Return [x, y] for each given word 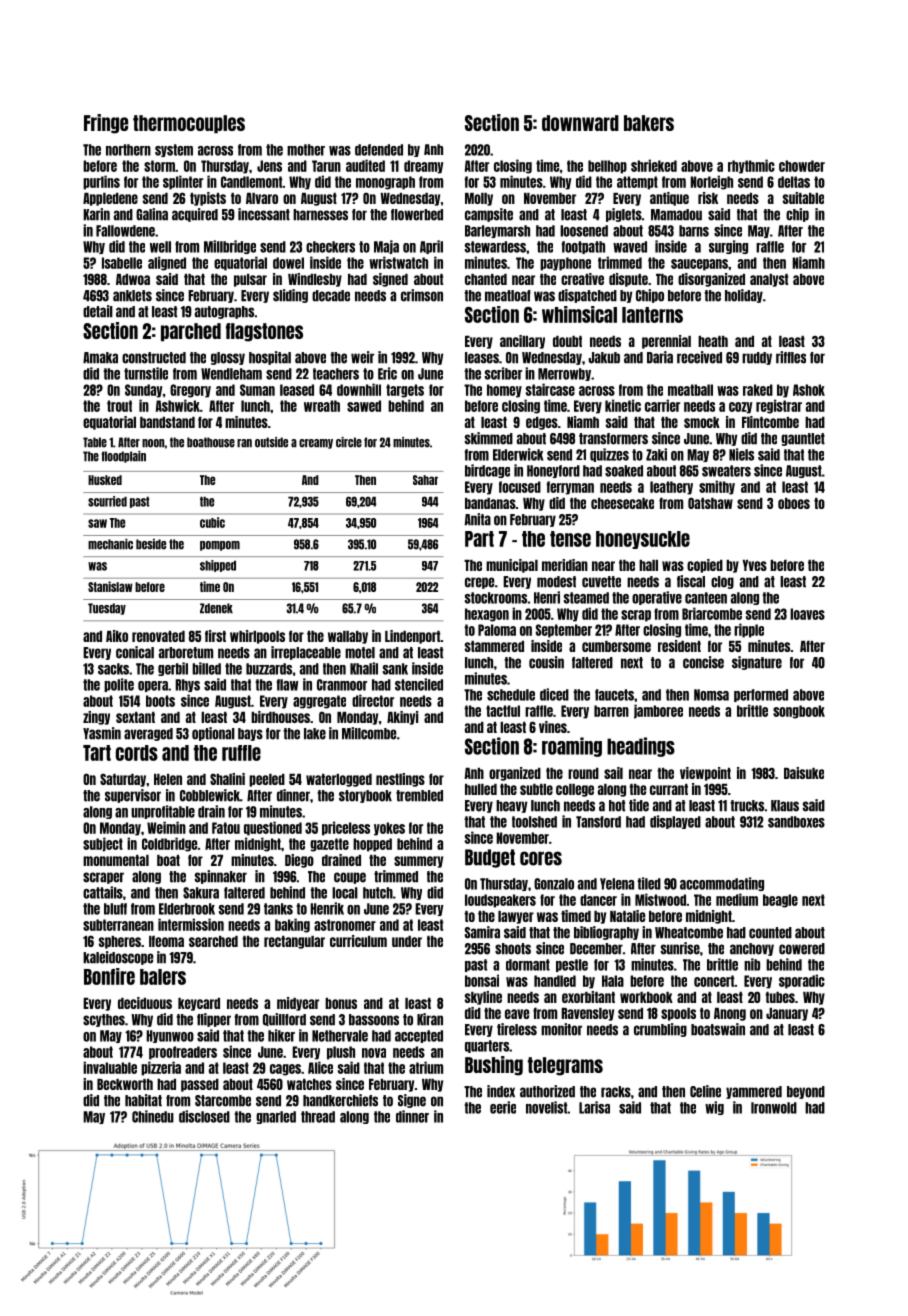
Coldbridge [169, 844]
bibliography [606, 933]
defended [379, 150]
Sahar [425, 480]
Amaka [100, 358]
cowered [802, 949]
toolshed [534, 822]
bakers [649, 123]
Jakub [604, 358]
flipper [214, 1020]
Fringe [106, 124]
